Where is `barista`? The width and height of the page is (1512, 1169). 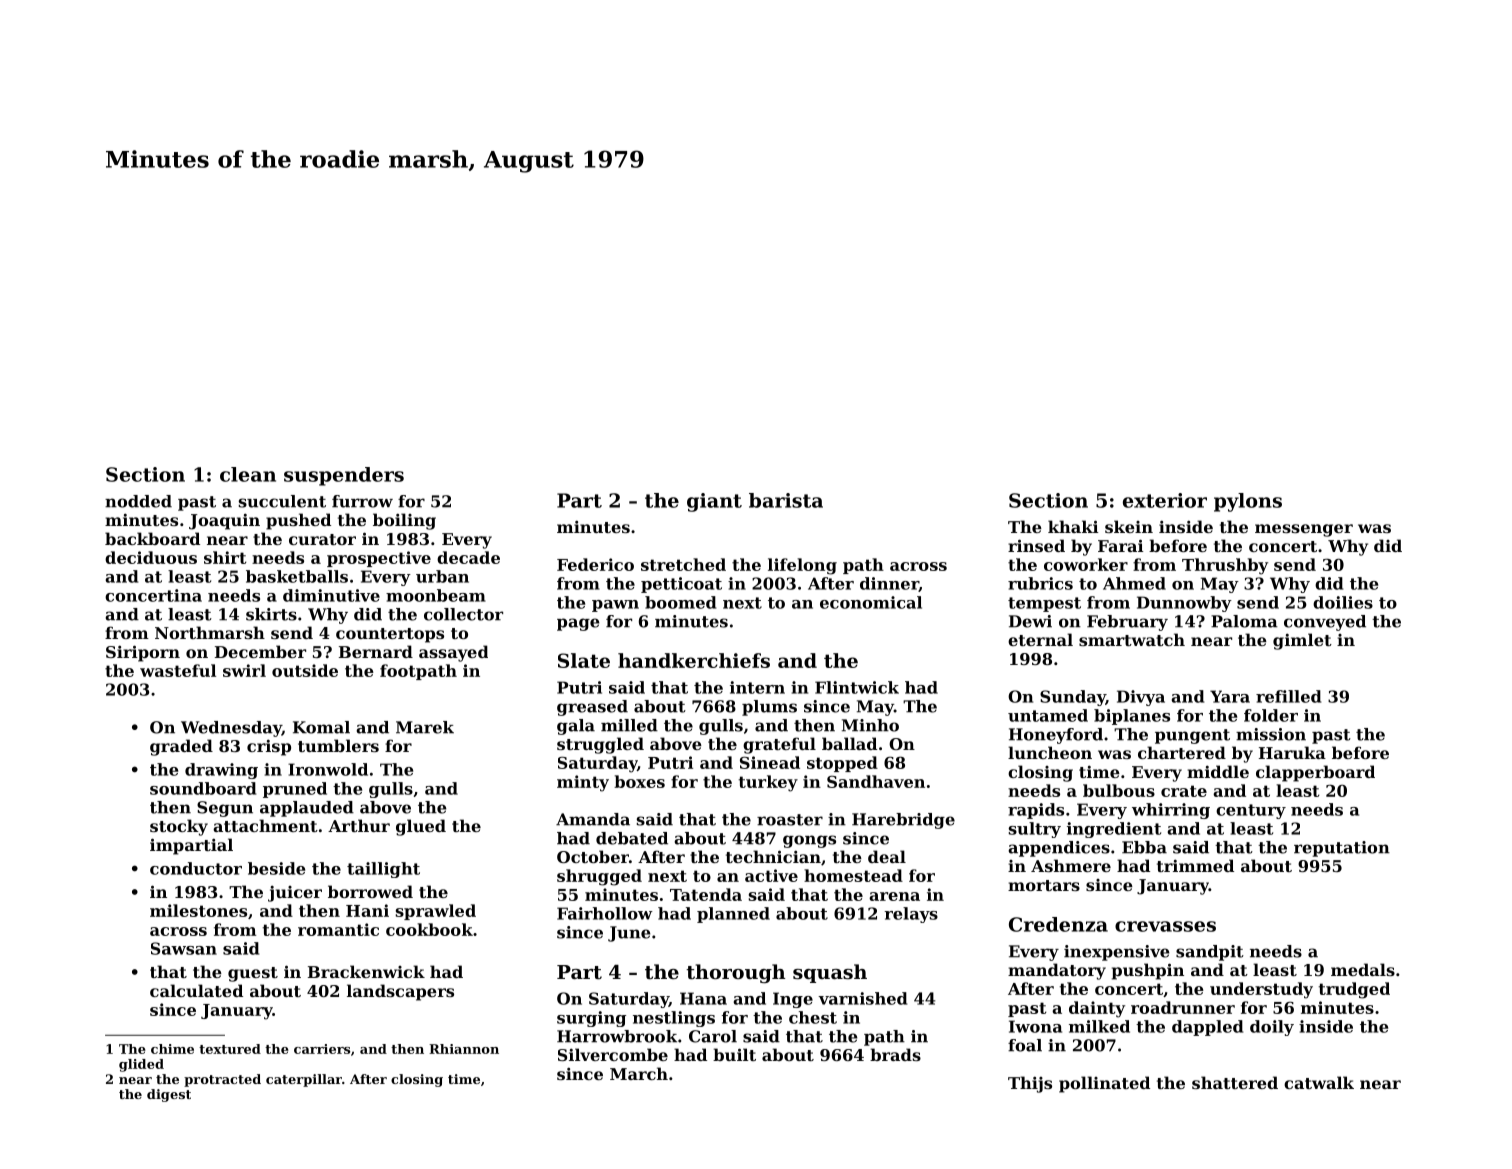 barista is located at coordinates (786, 500).
